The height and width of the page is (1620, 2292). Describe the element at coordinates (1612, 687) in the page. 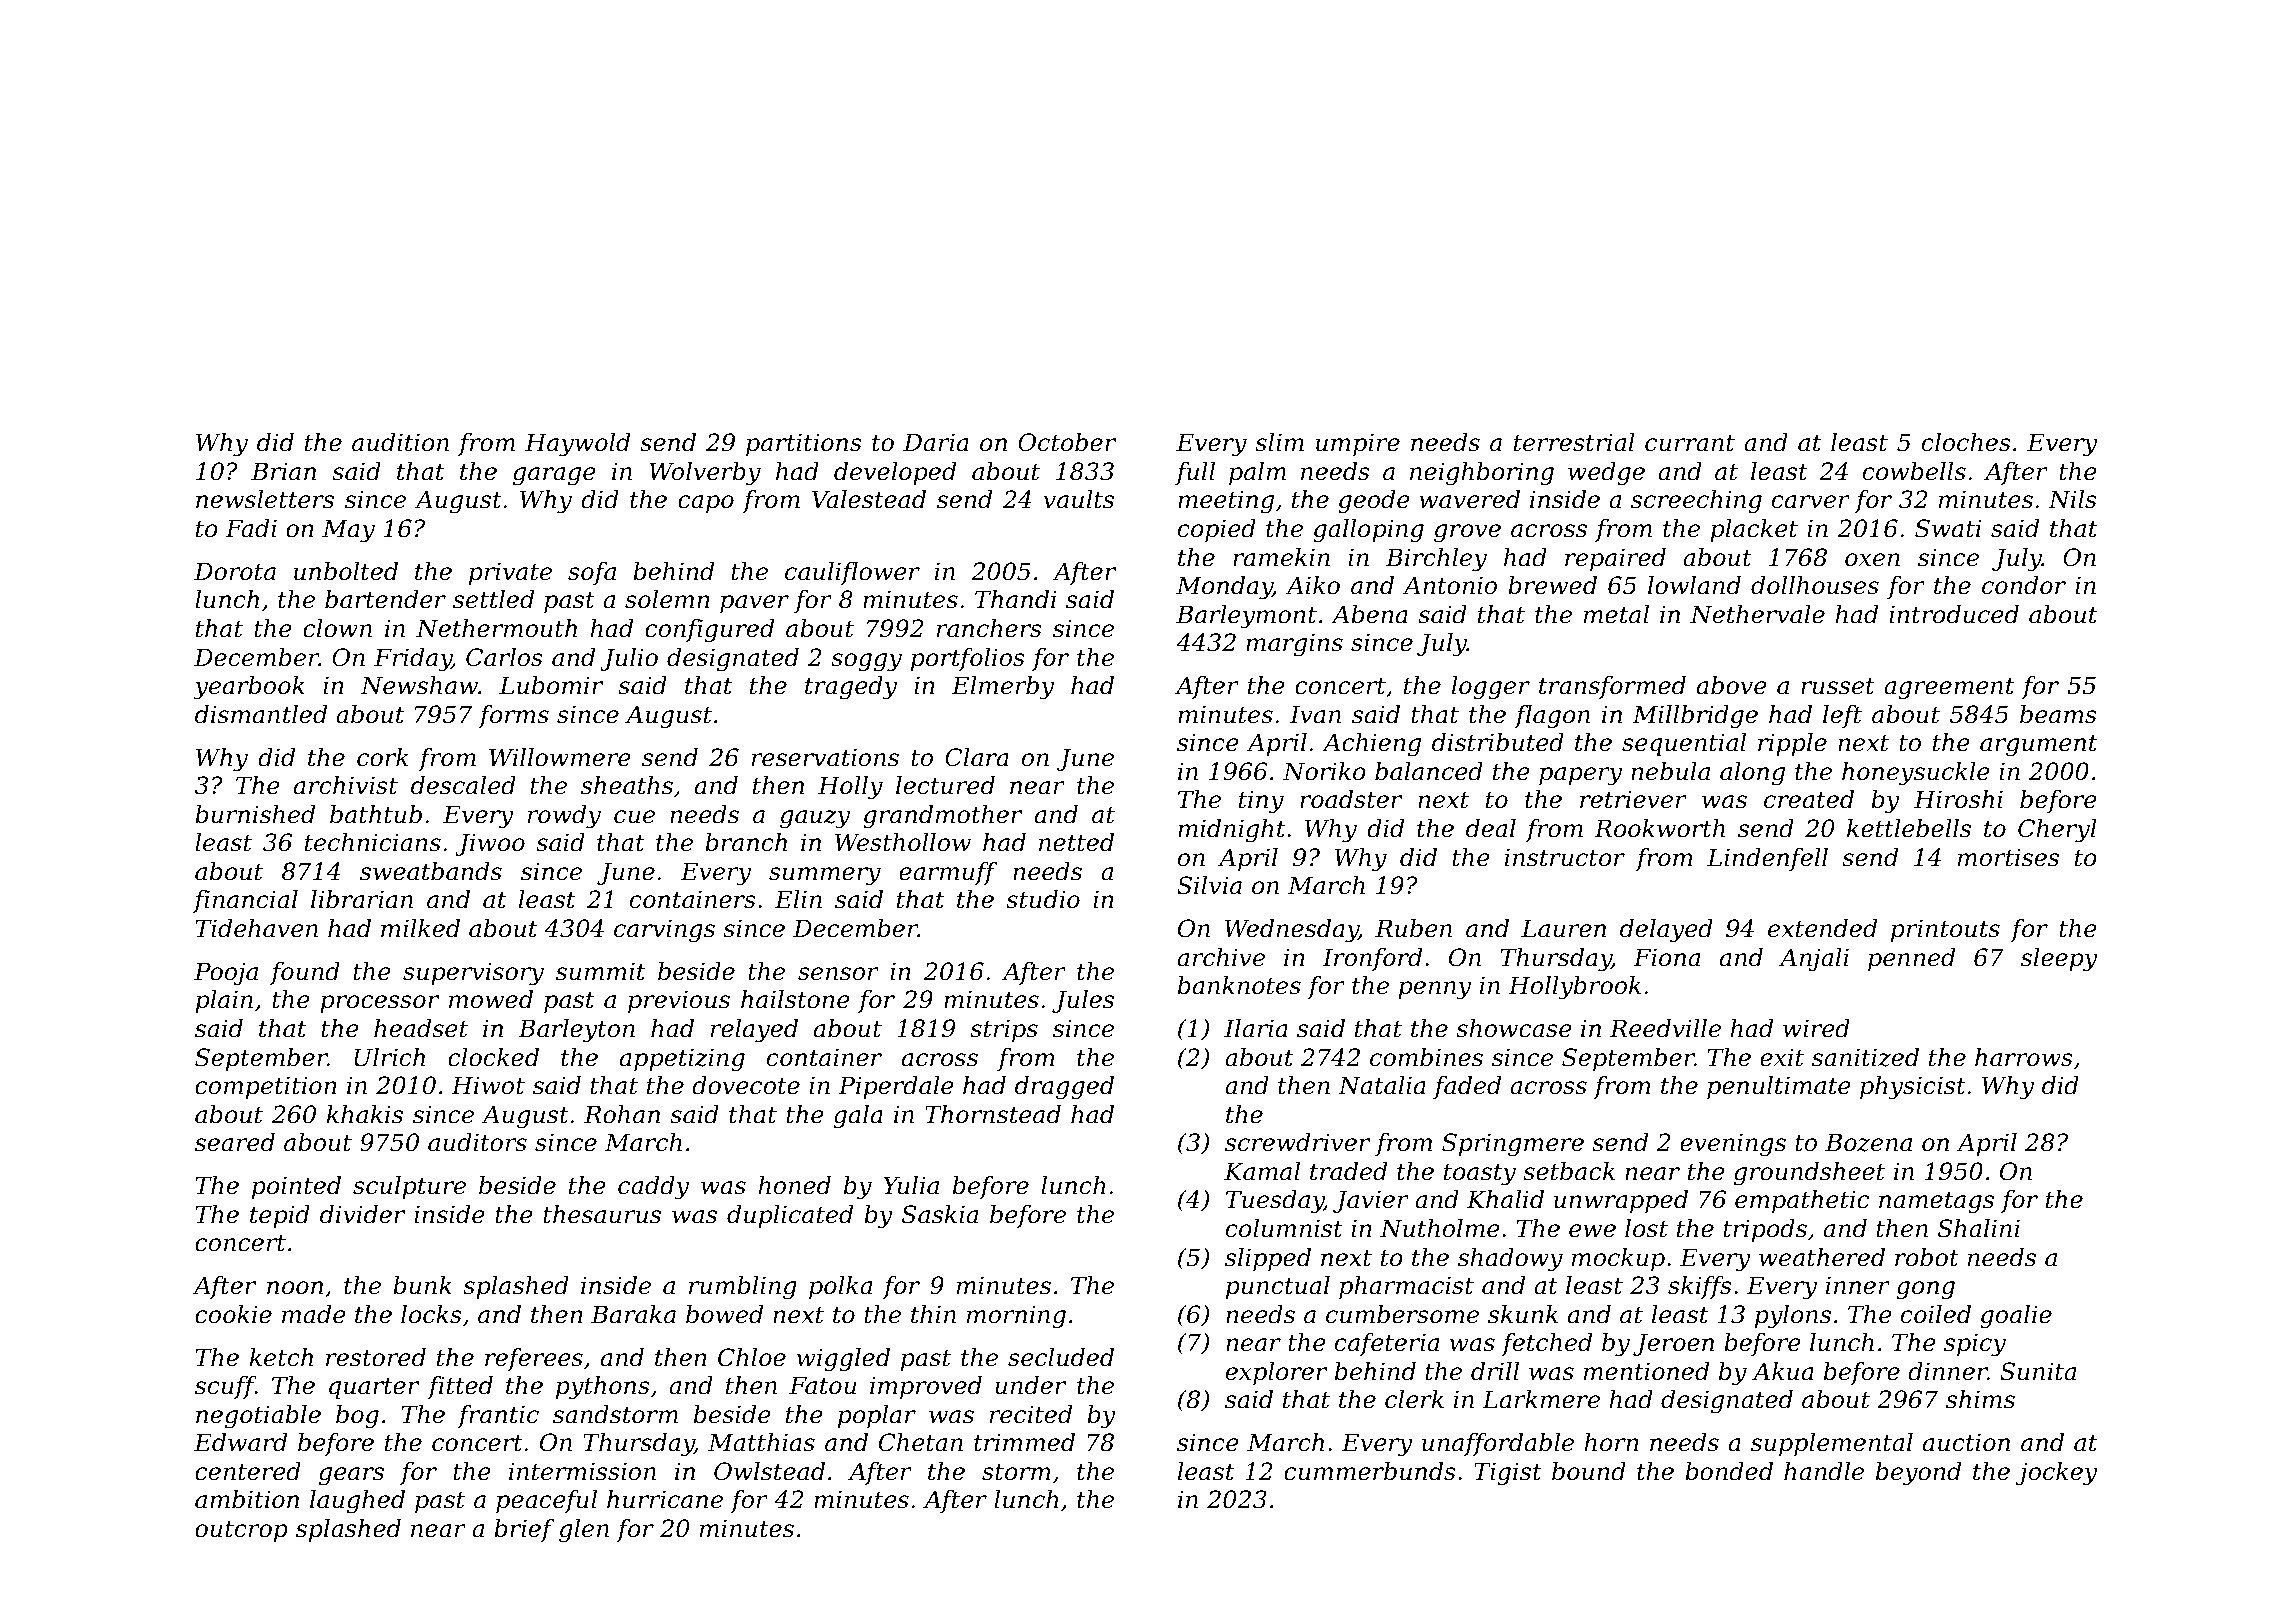

I see `transformed` at that location.
